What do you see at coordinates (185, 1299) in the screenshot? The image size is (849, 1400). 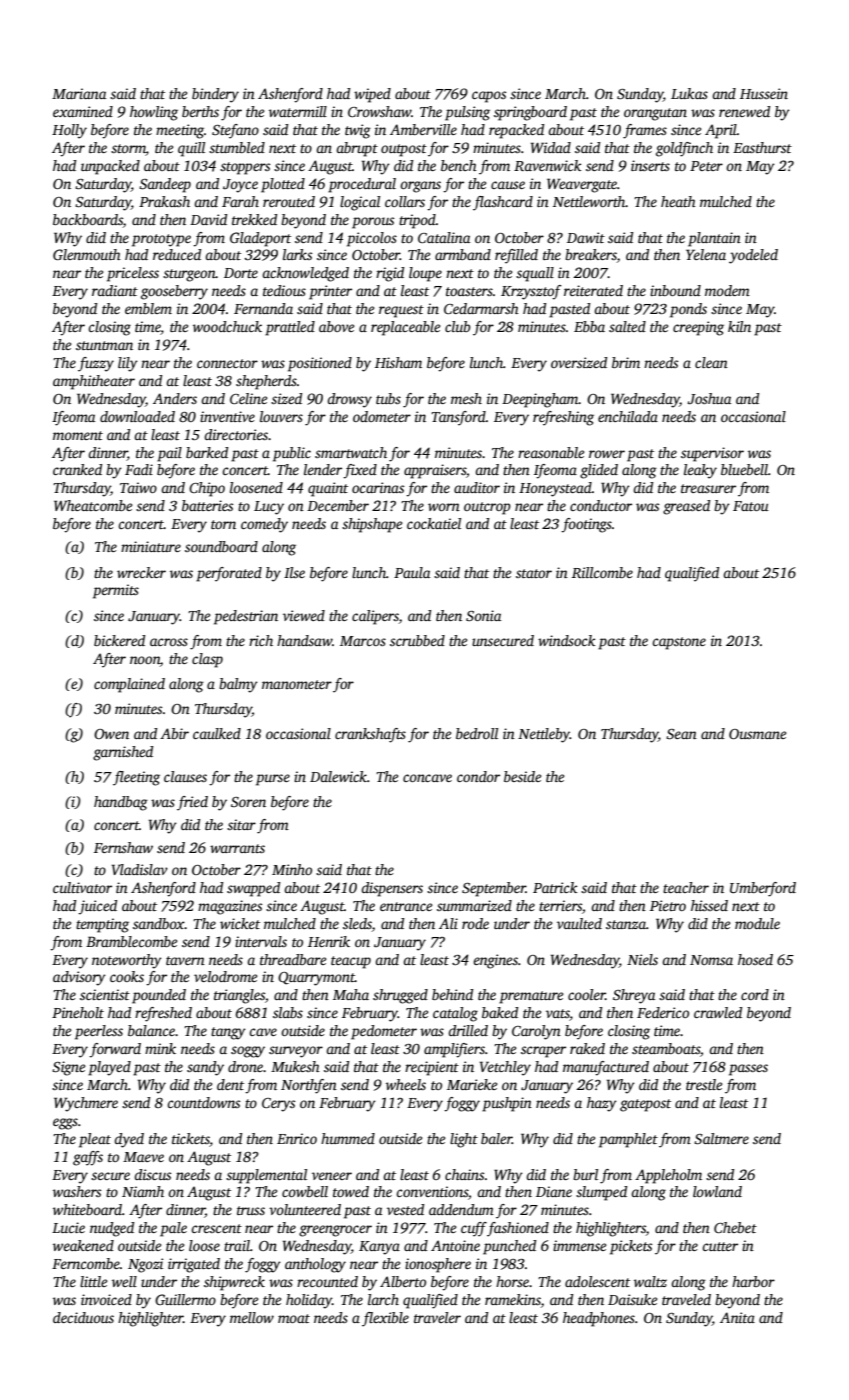 I see `Guillermo` at bounding box center [185, 1299].
